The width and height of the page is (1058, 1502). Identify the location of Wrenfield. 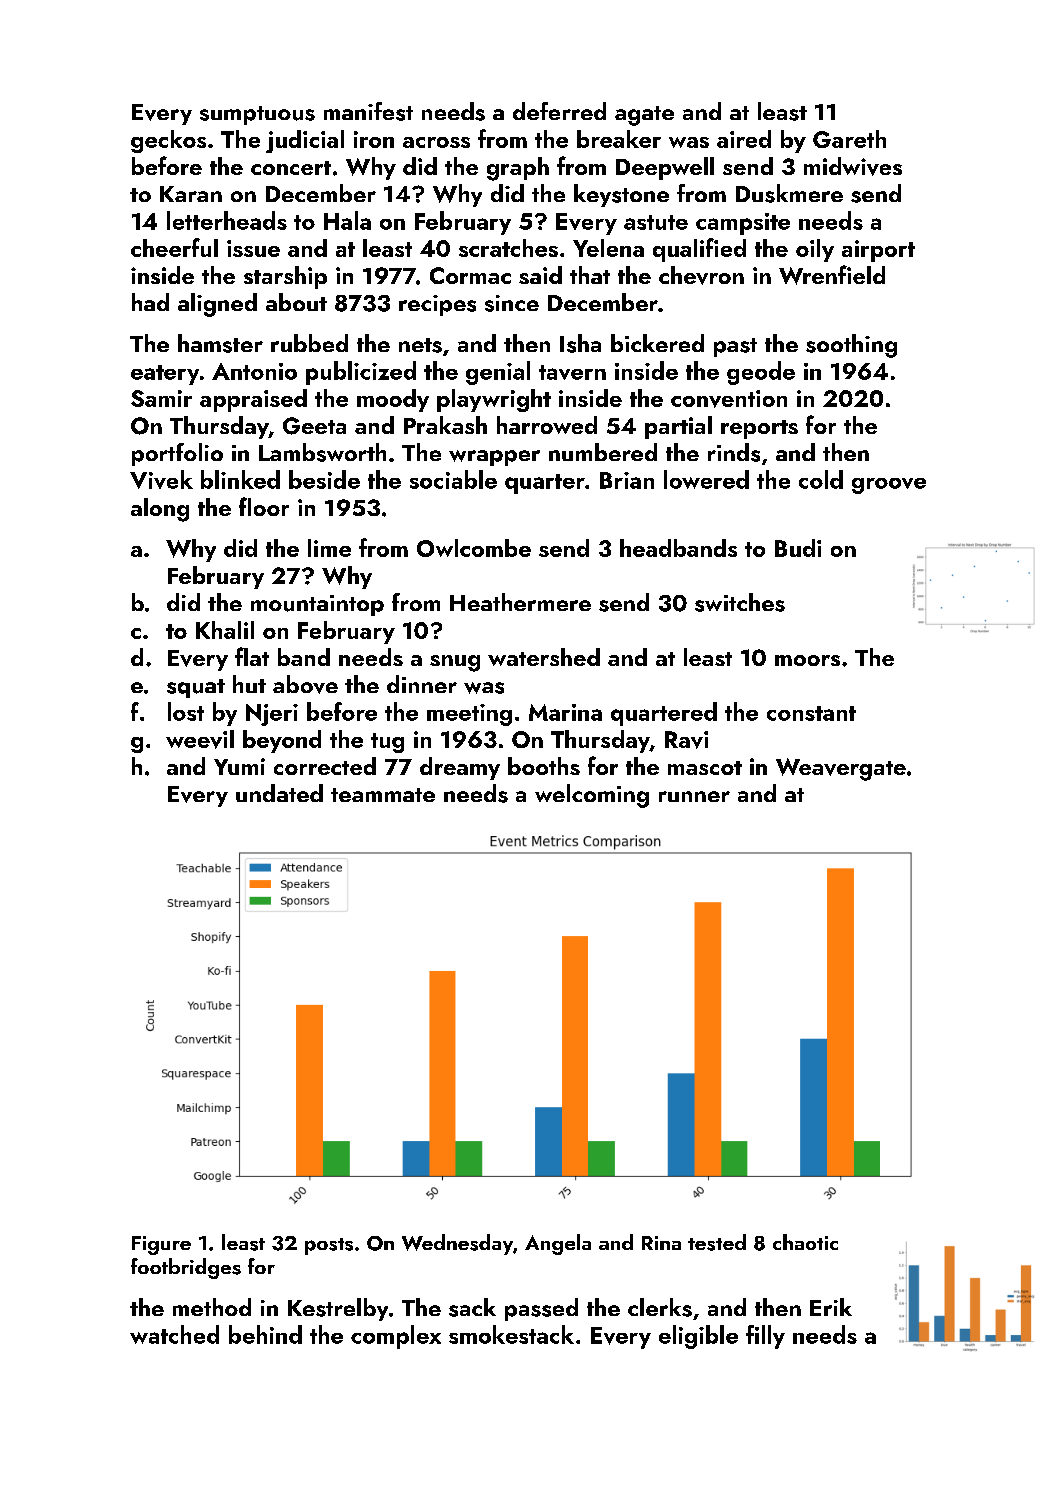
(832, 275).
